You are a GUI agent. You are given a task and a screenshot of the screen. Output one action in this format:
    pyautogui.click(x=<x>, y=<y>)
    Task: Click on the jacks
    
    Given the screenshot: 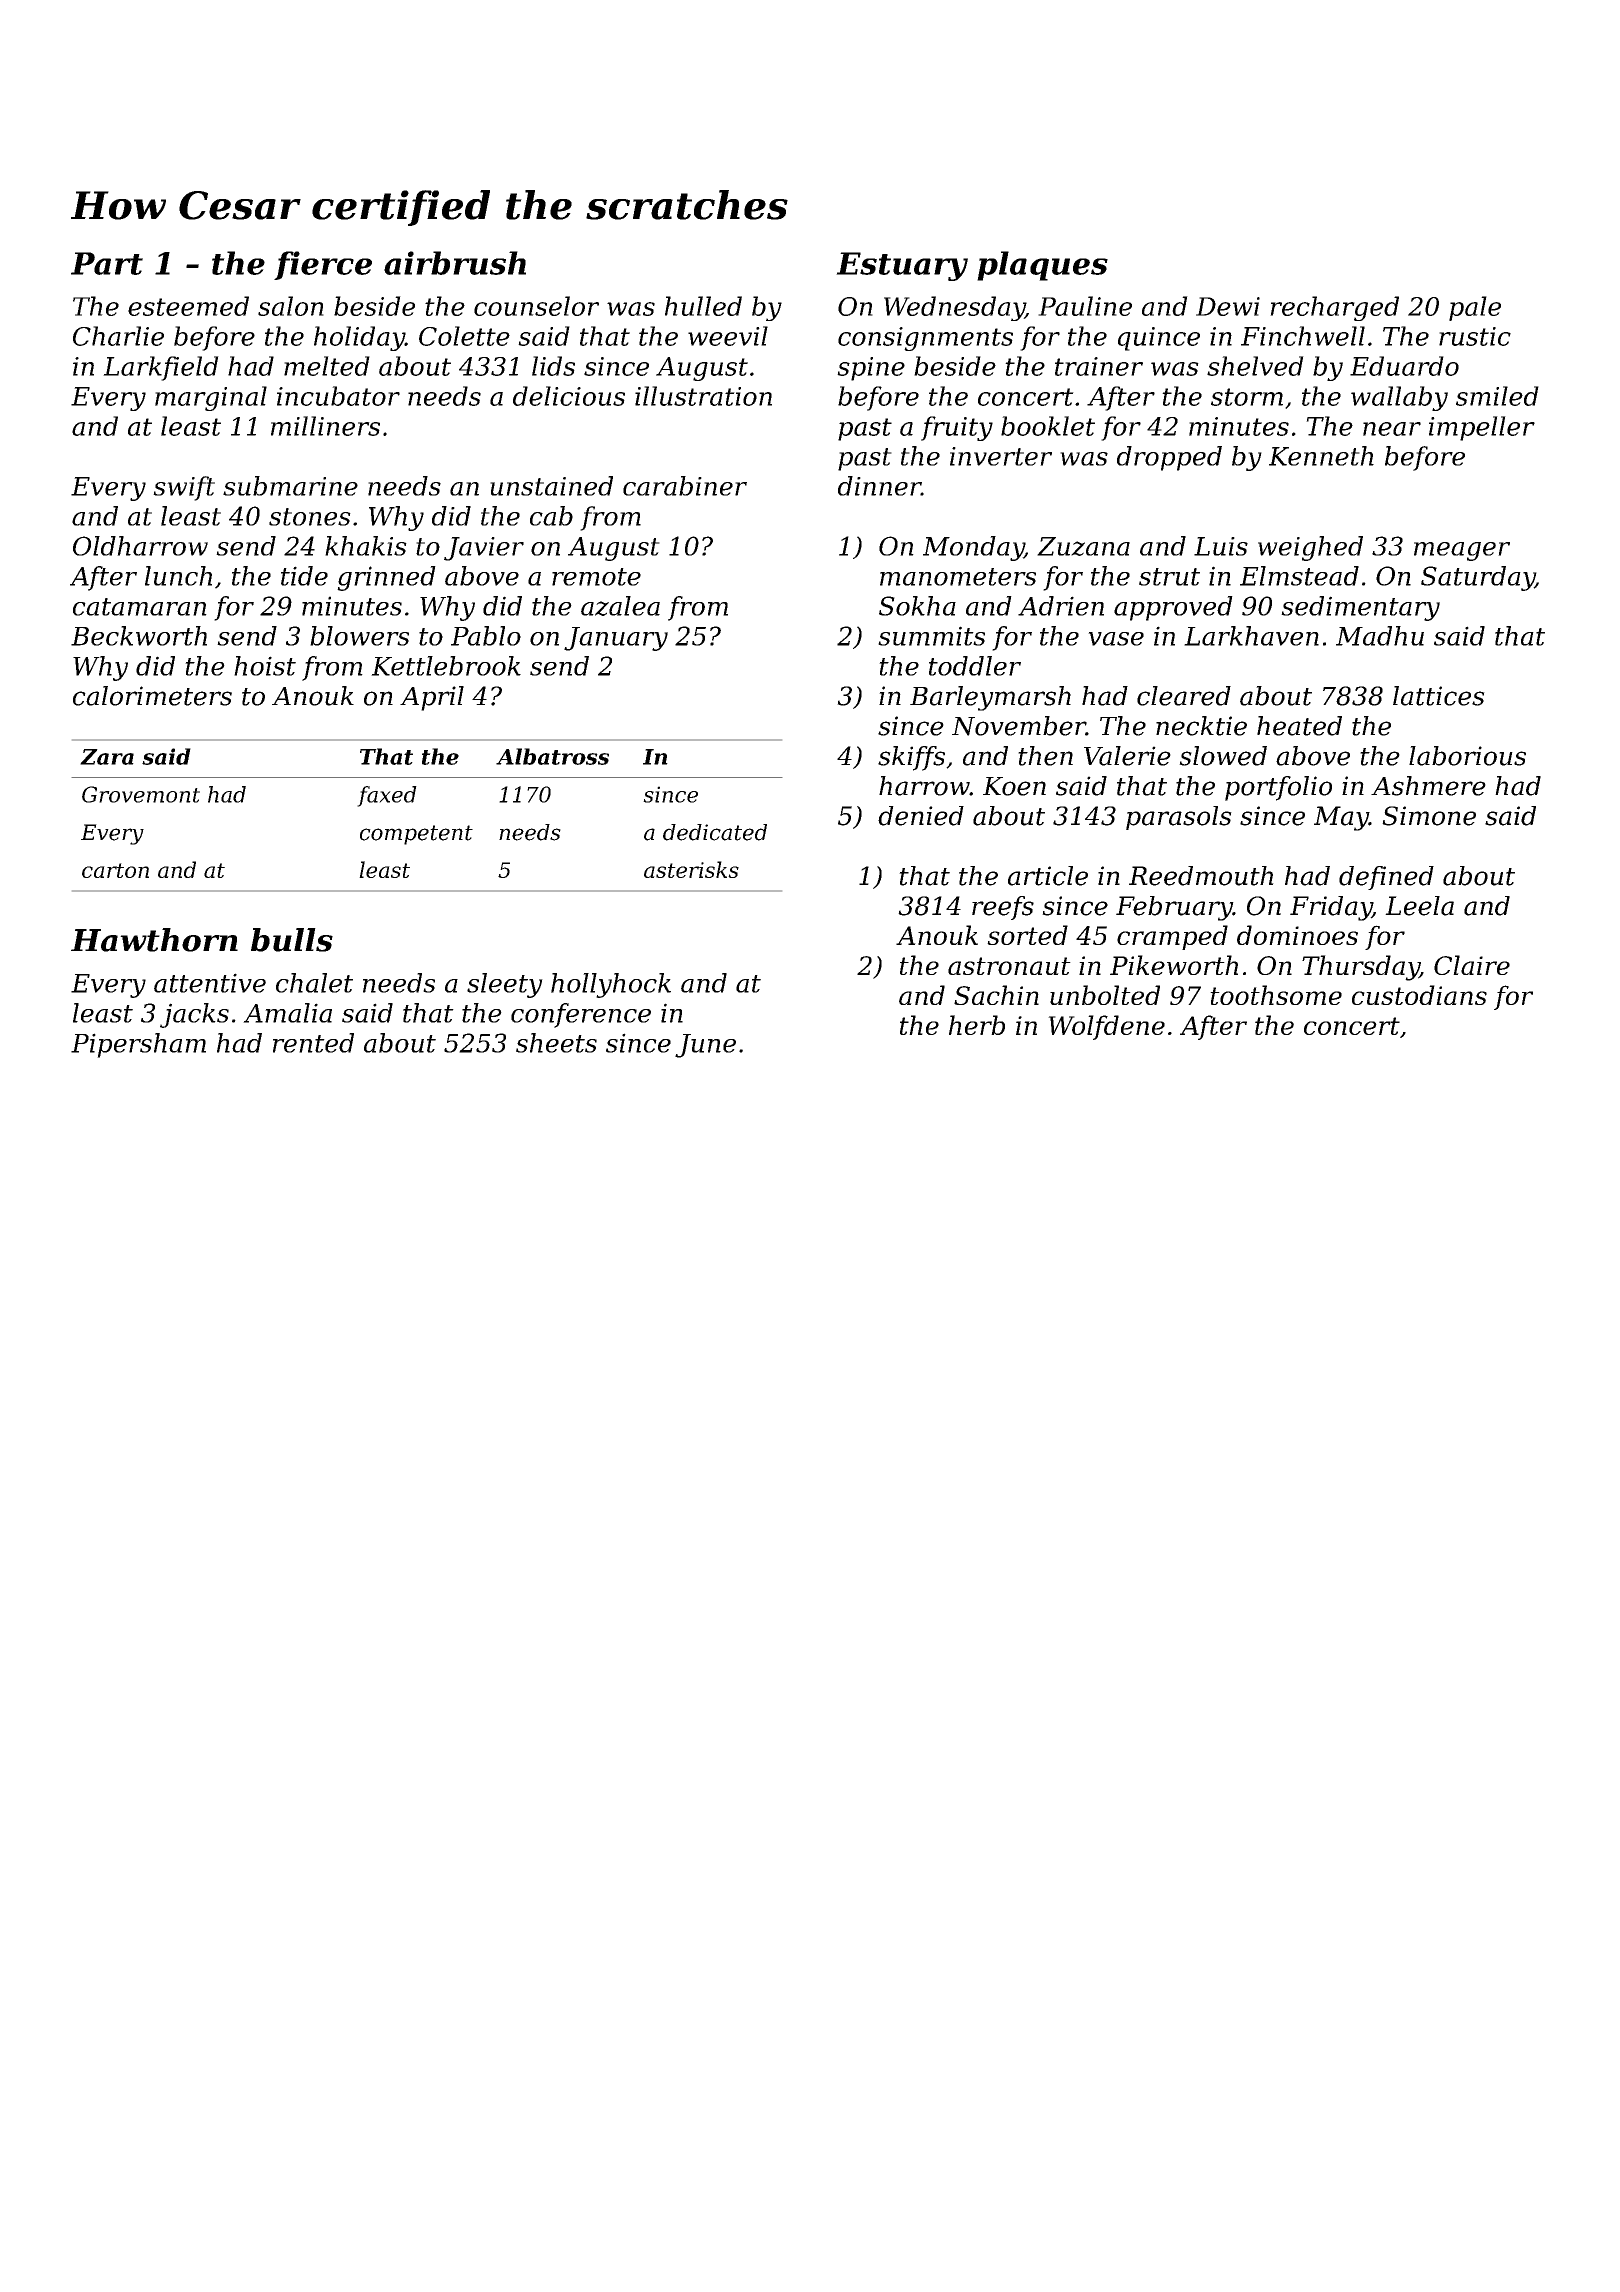 What is the action you would take?
    pyautogui.click(x=194, y=1015)
